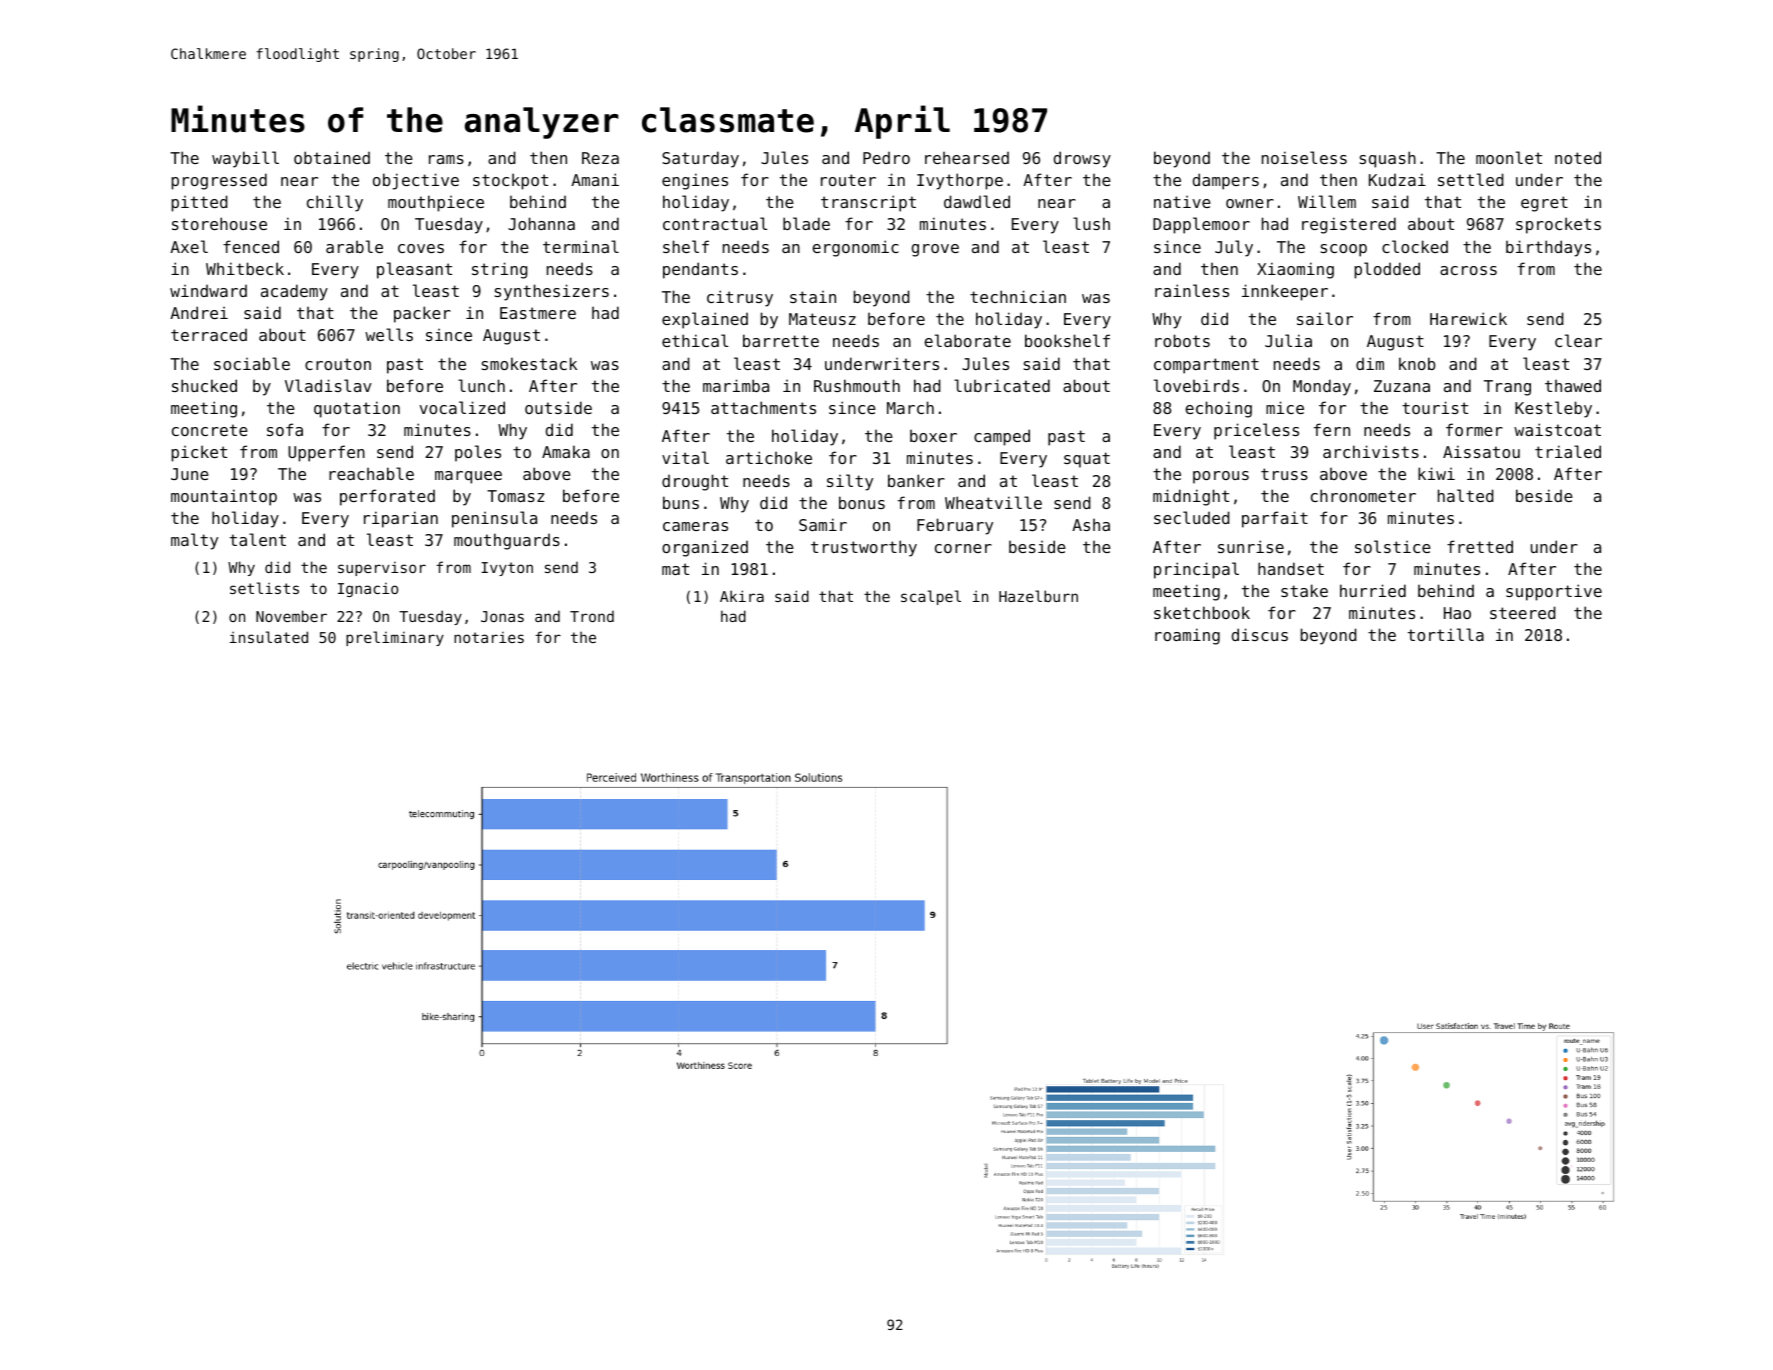  I want to click on lovebirds, so click(1196, 385).
